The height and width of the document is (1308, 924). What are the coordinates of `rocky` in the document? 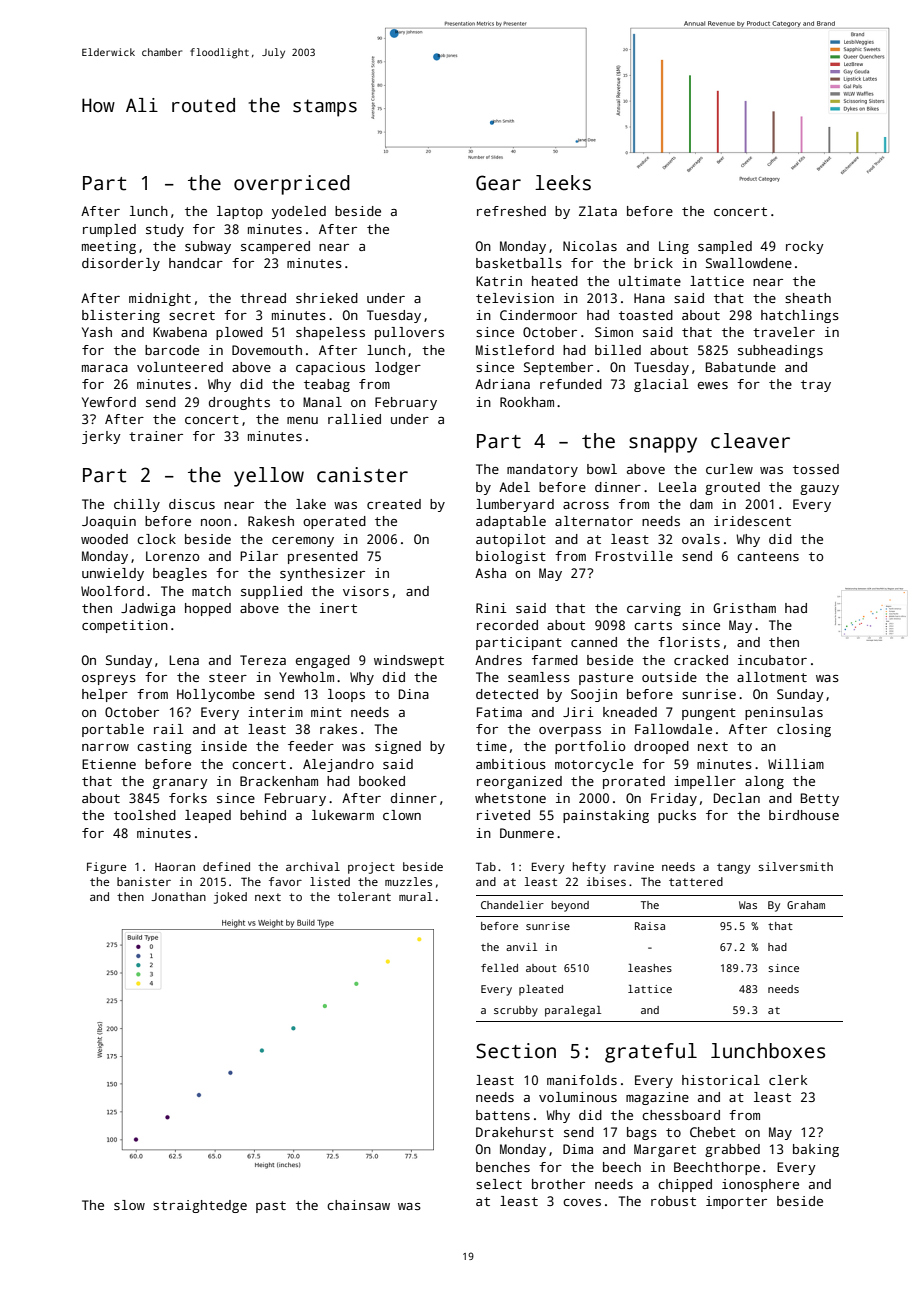 It's located at (805, 247).
